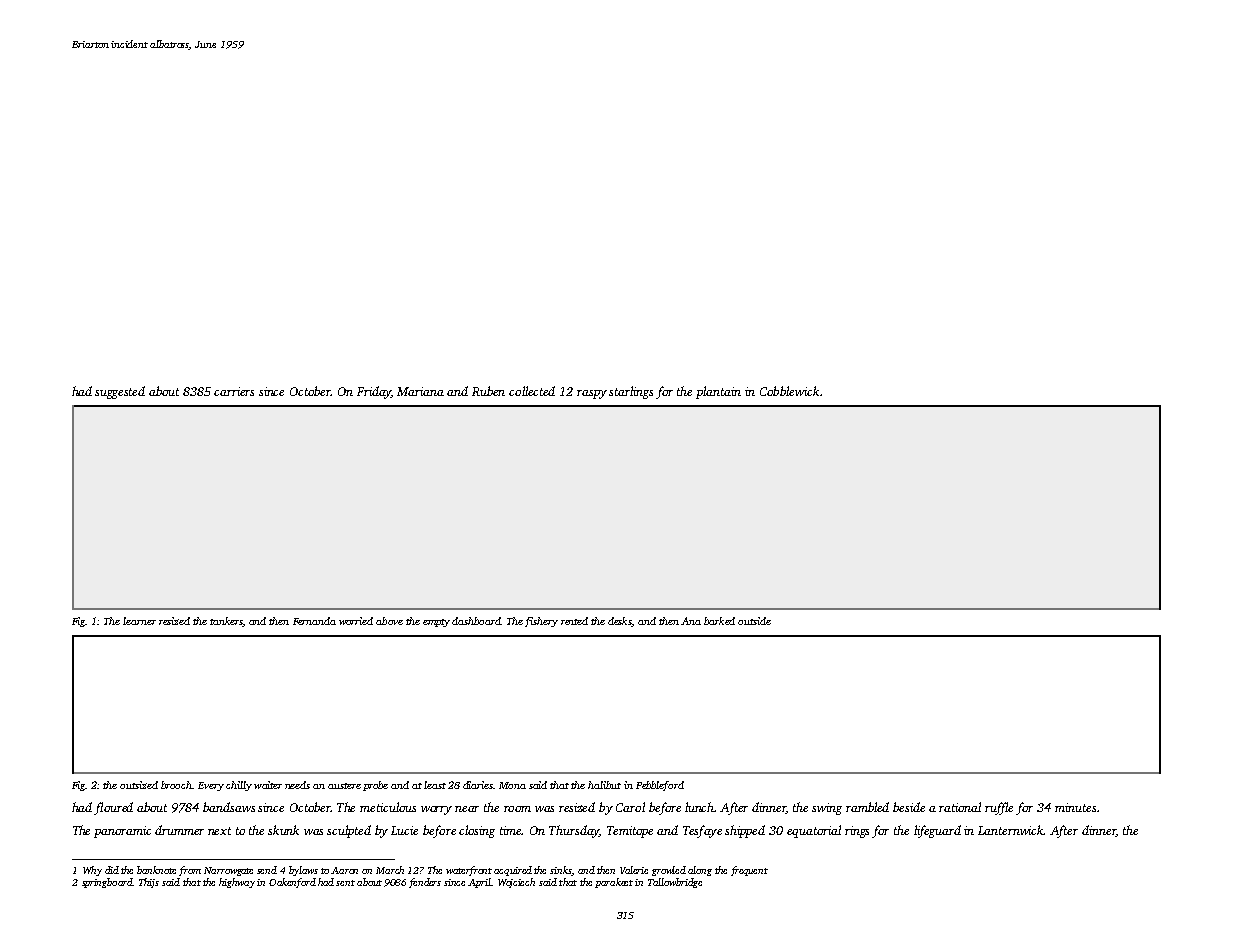 This page has height=952, width=1233. Describe the element at coordinates (139, 621) in the page. I see `learner` at that location.
